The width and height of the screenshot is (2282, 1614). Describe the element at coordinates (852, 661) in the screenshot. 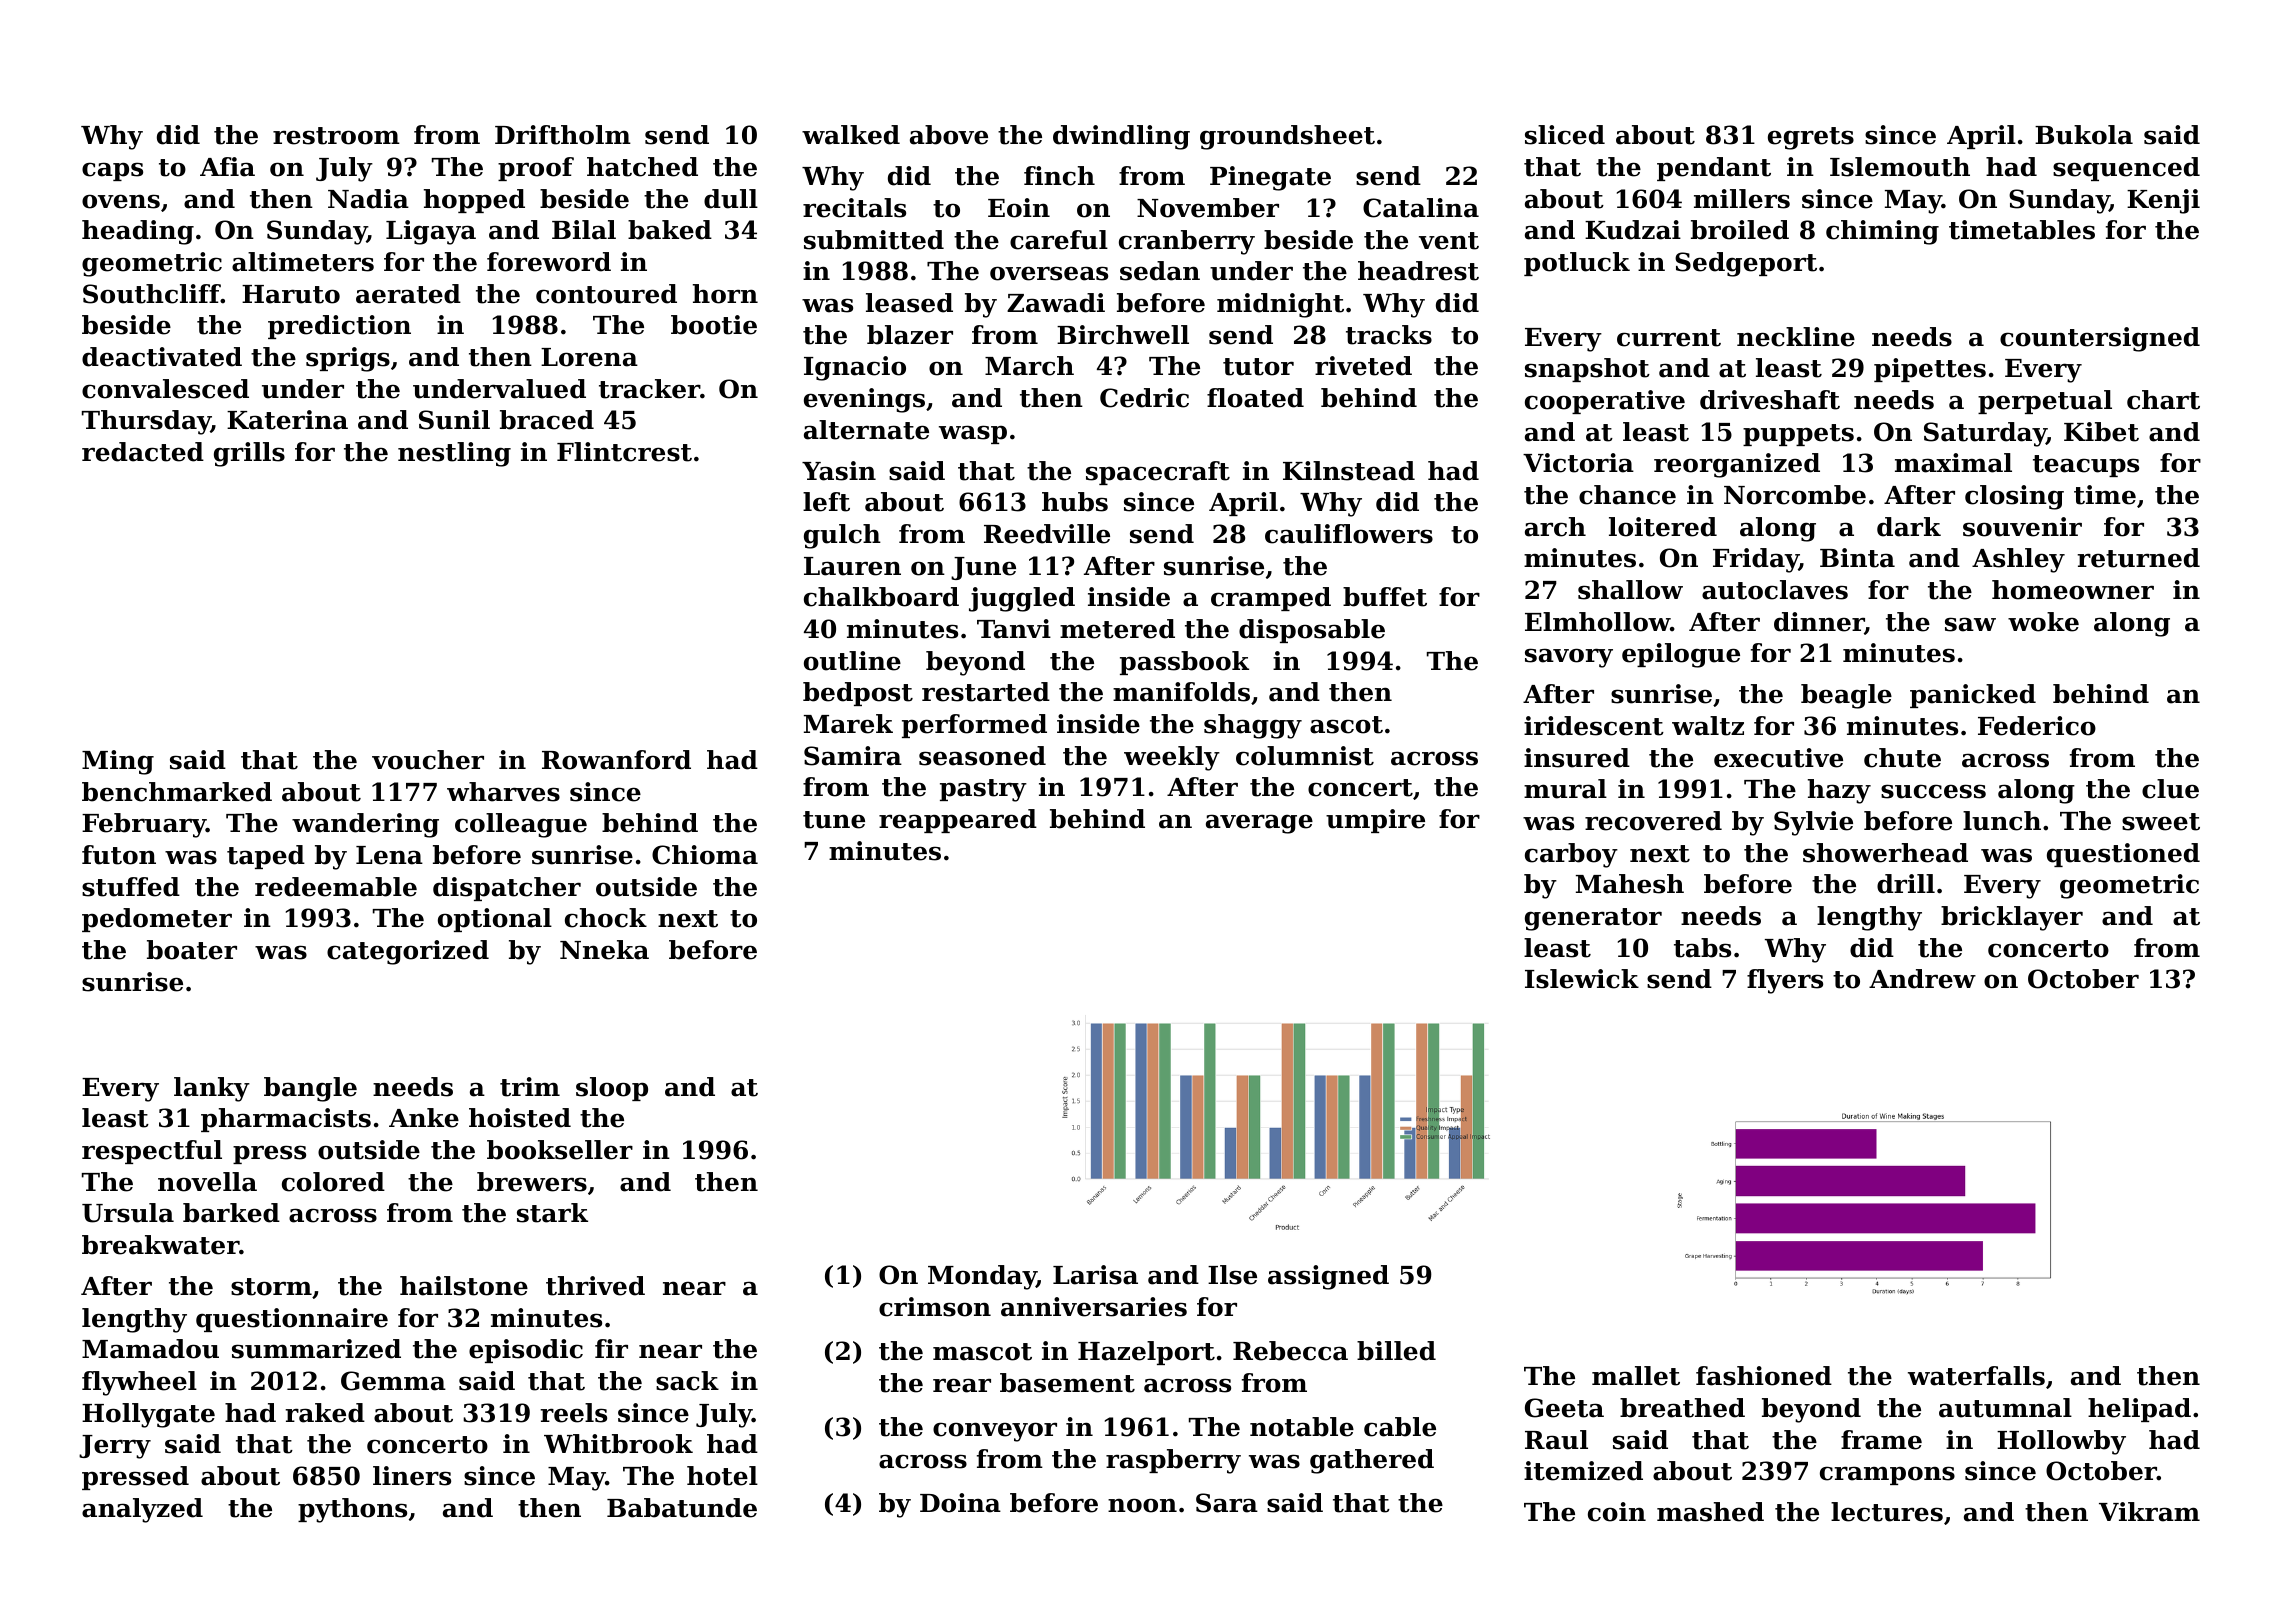

I see `outline` at that location.
